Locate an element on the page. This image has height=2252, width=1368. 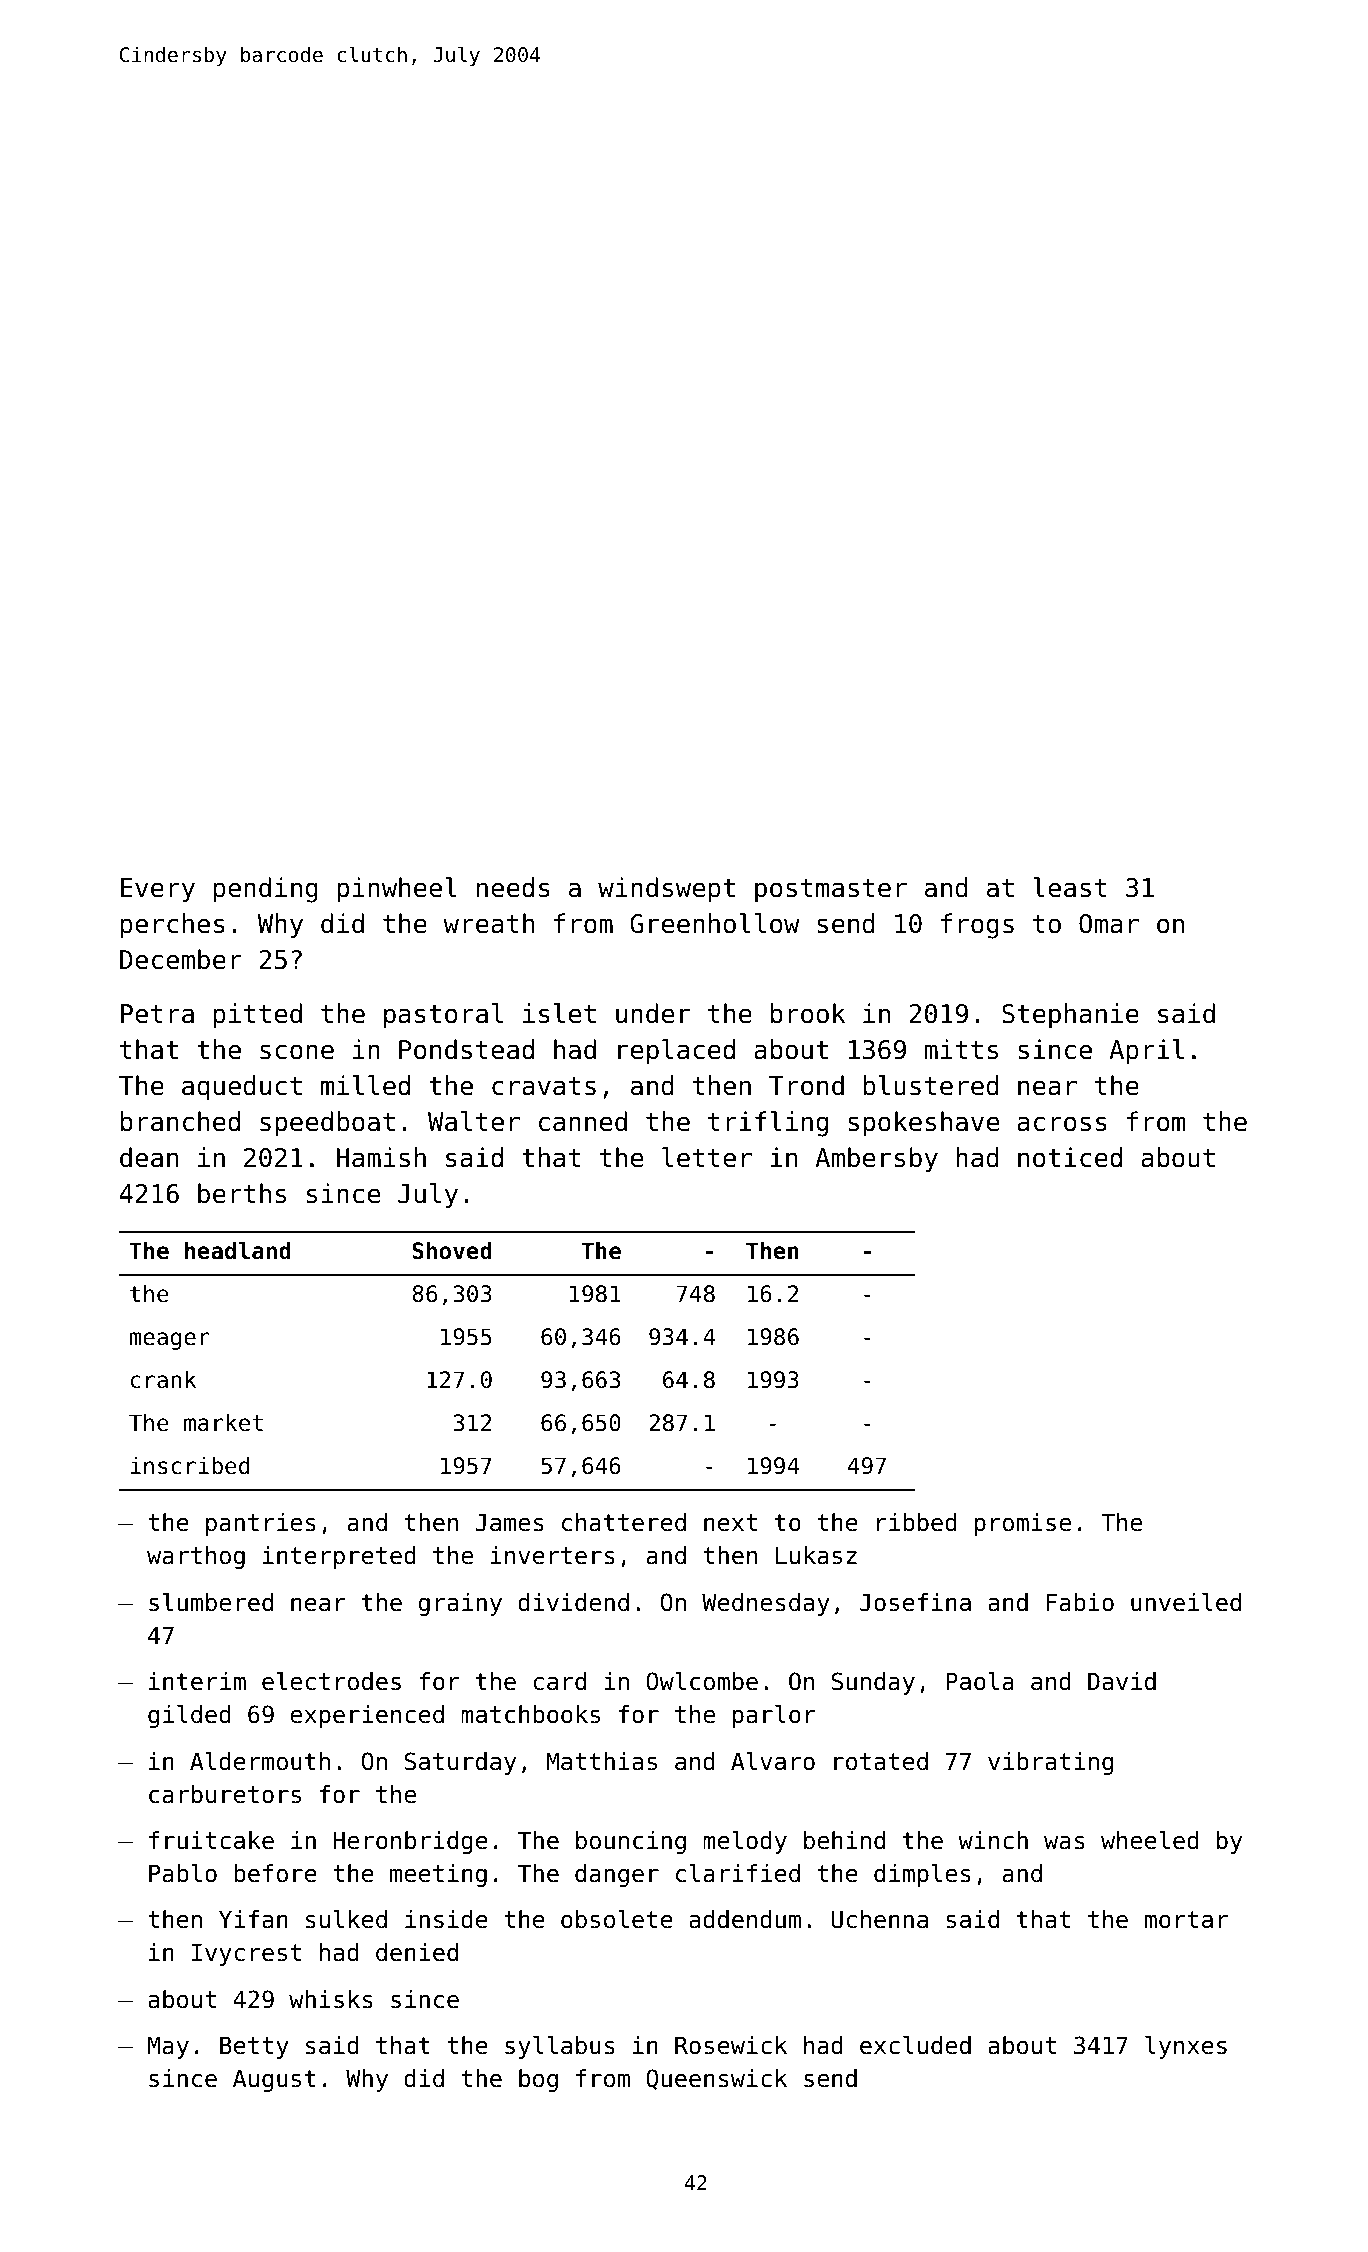
Pablo is located at coordinates (183, 1873).
